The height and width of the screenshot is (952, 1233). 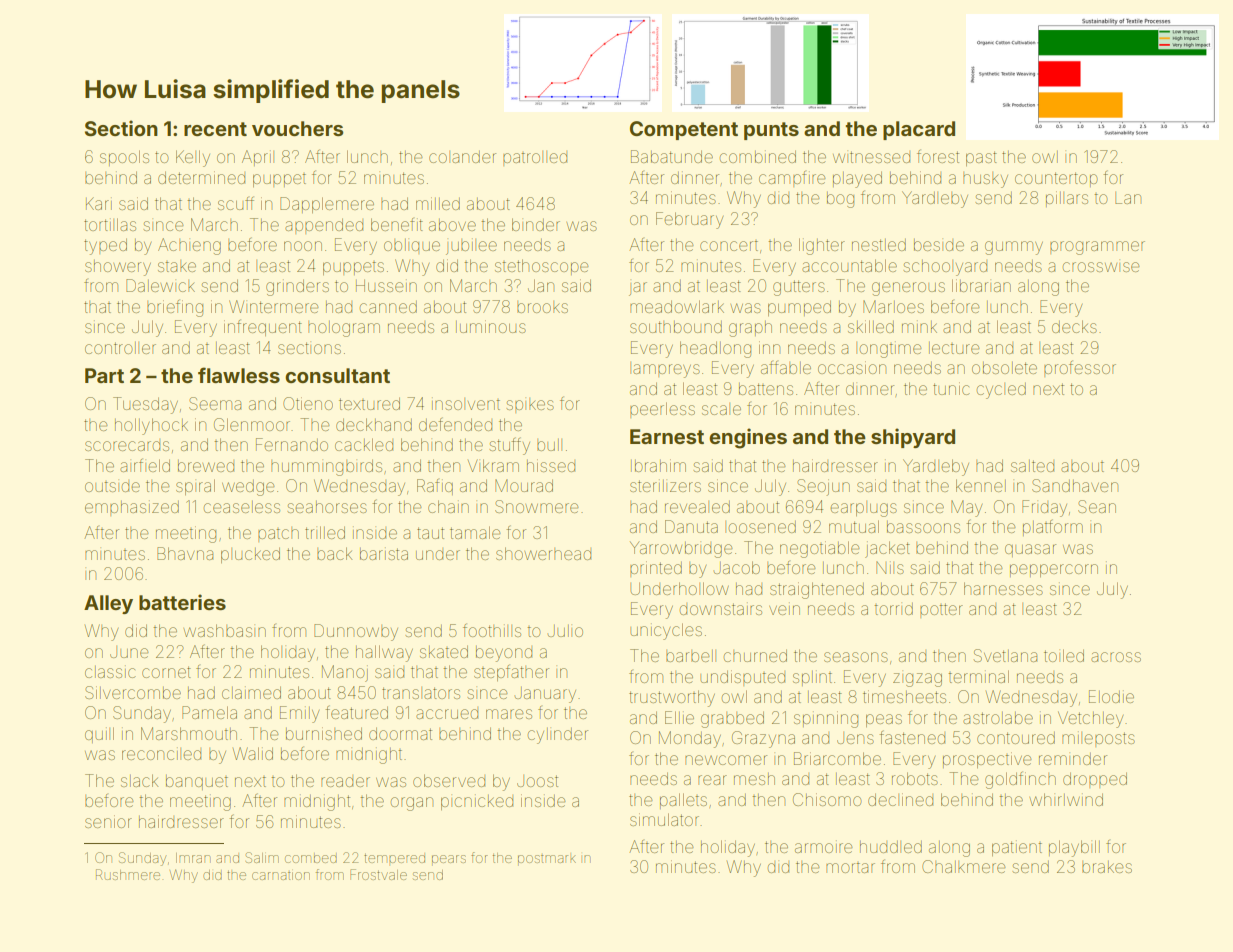 What do you see at coordinates (397, 224) in the screenshot?
I see `benefit` at bounding box center [397, 224].
